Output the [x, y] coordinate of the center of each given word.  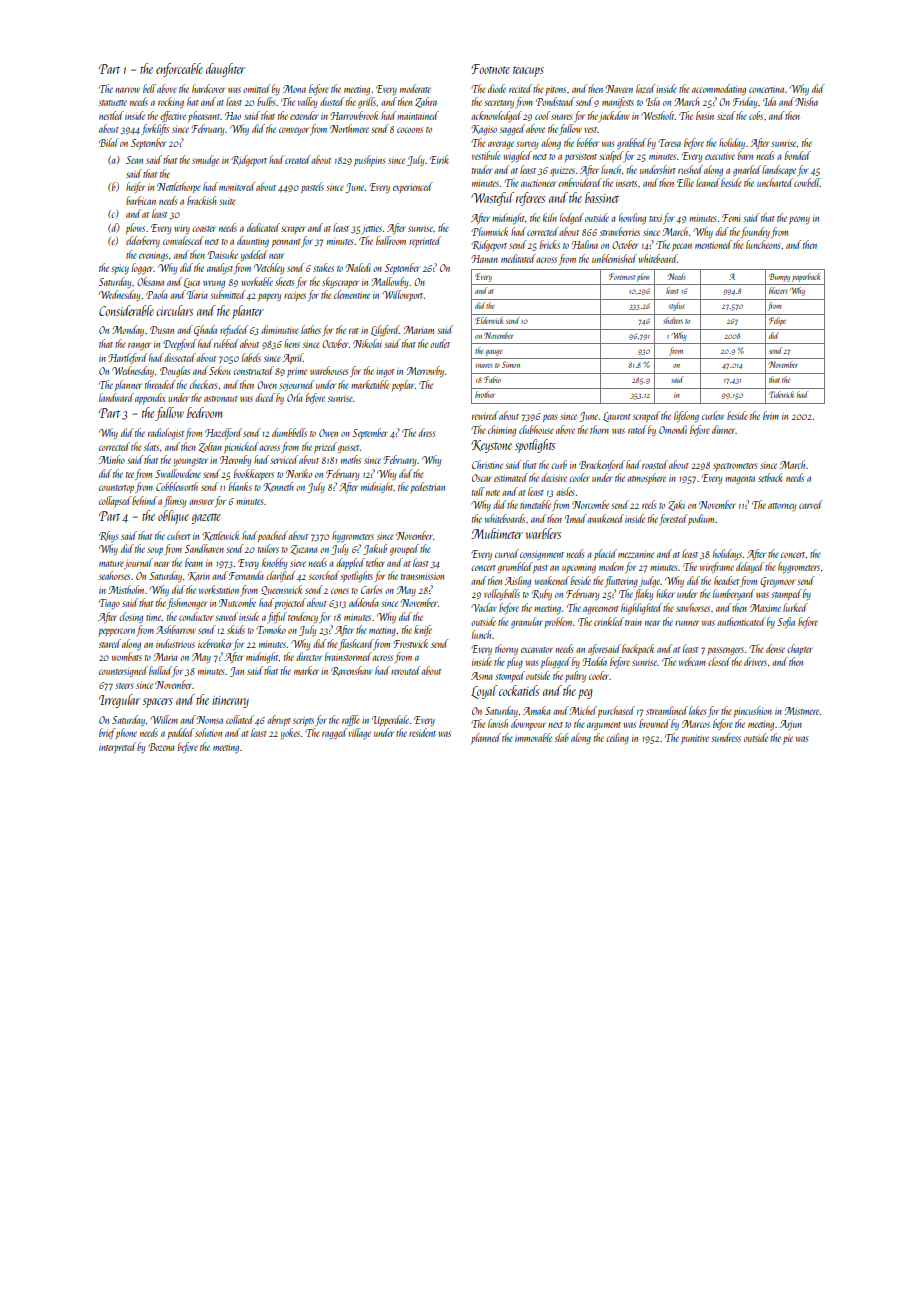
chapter [800, 649]
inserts [626, 184]
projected [290, 603]
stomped [510, 676]
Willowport [402, 295]
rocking [171, 102]
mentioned [713, 244]
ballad [160, 670]
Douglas [175, 371]
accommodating [719, 89]
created [298, 159]
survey [527, 145]
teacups [528, 71]
